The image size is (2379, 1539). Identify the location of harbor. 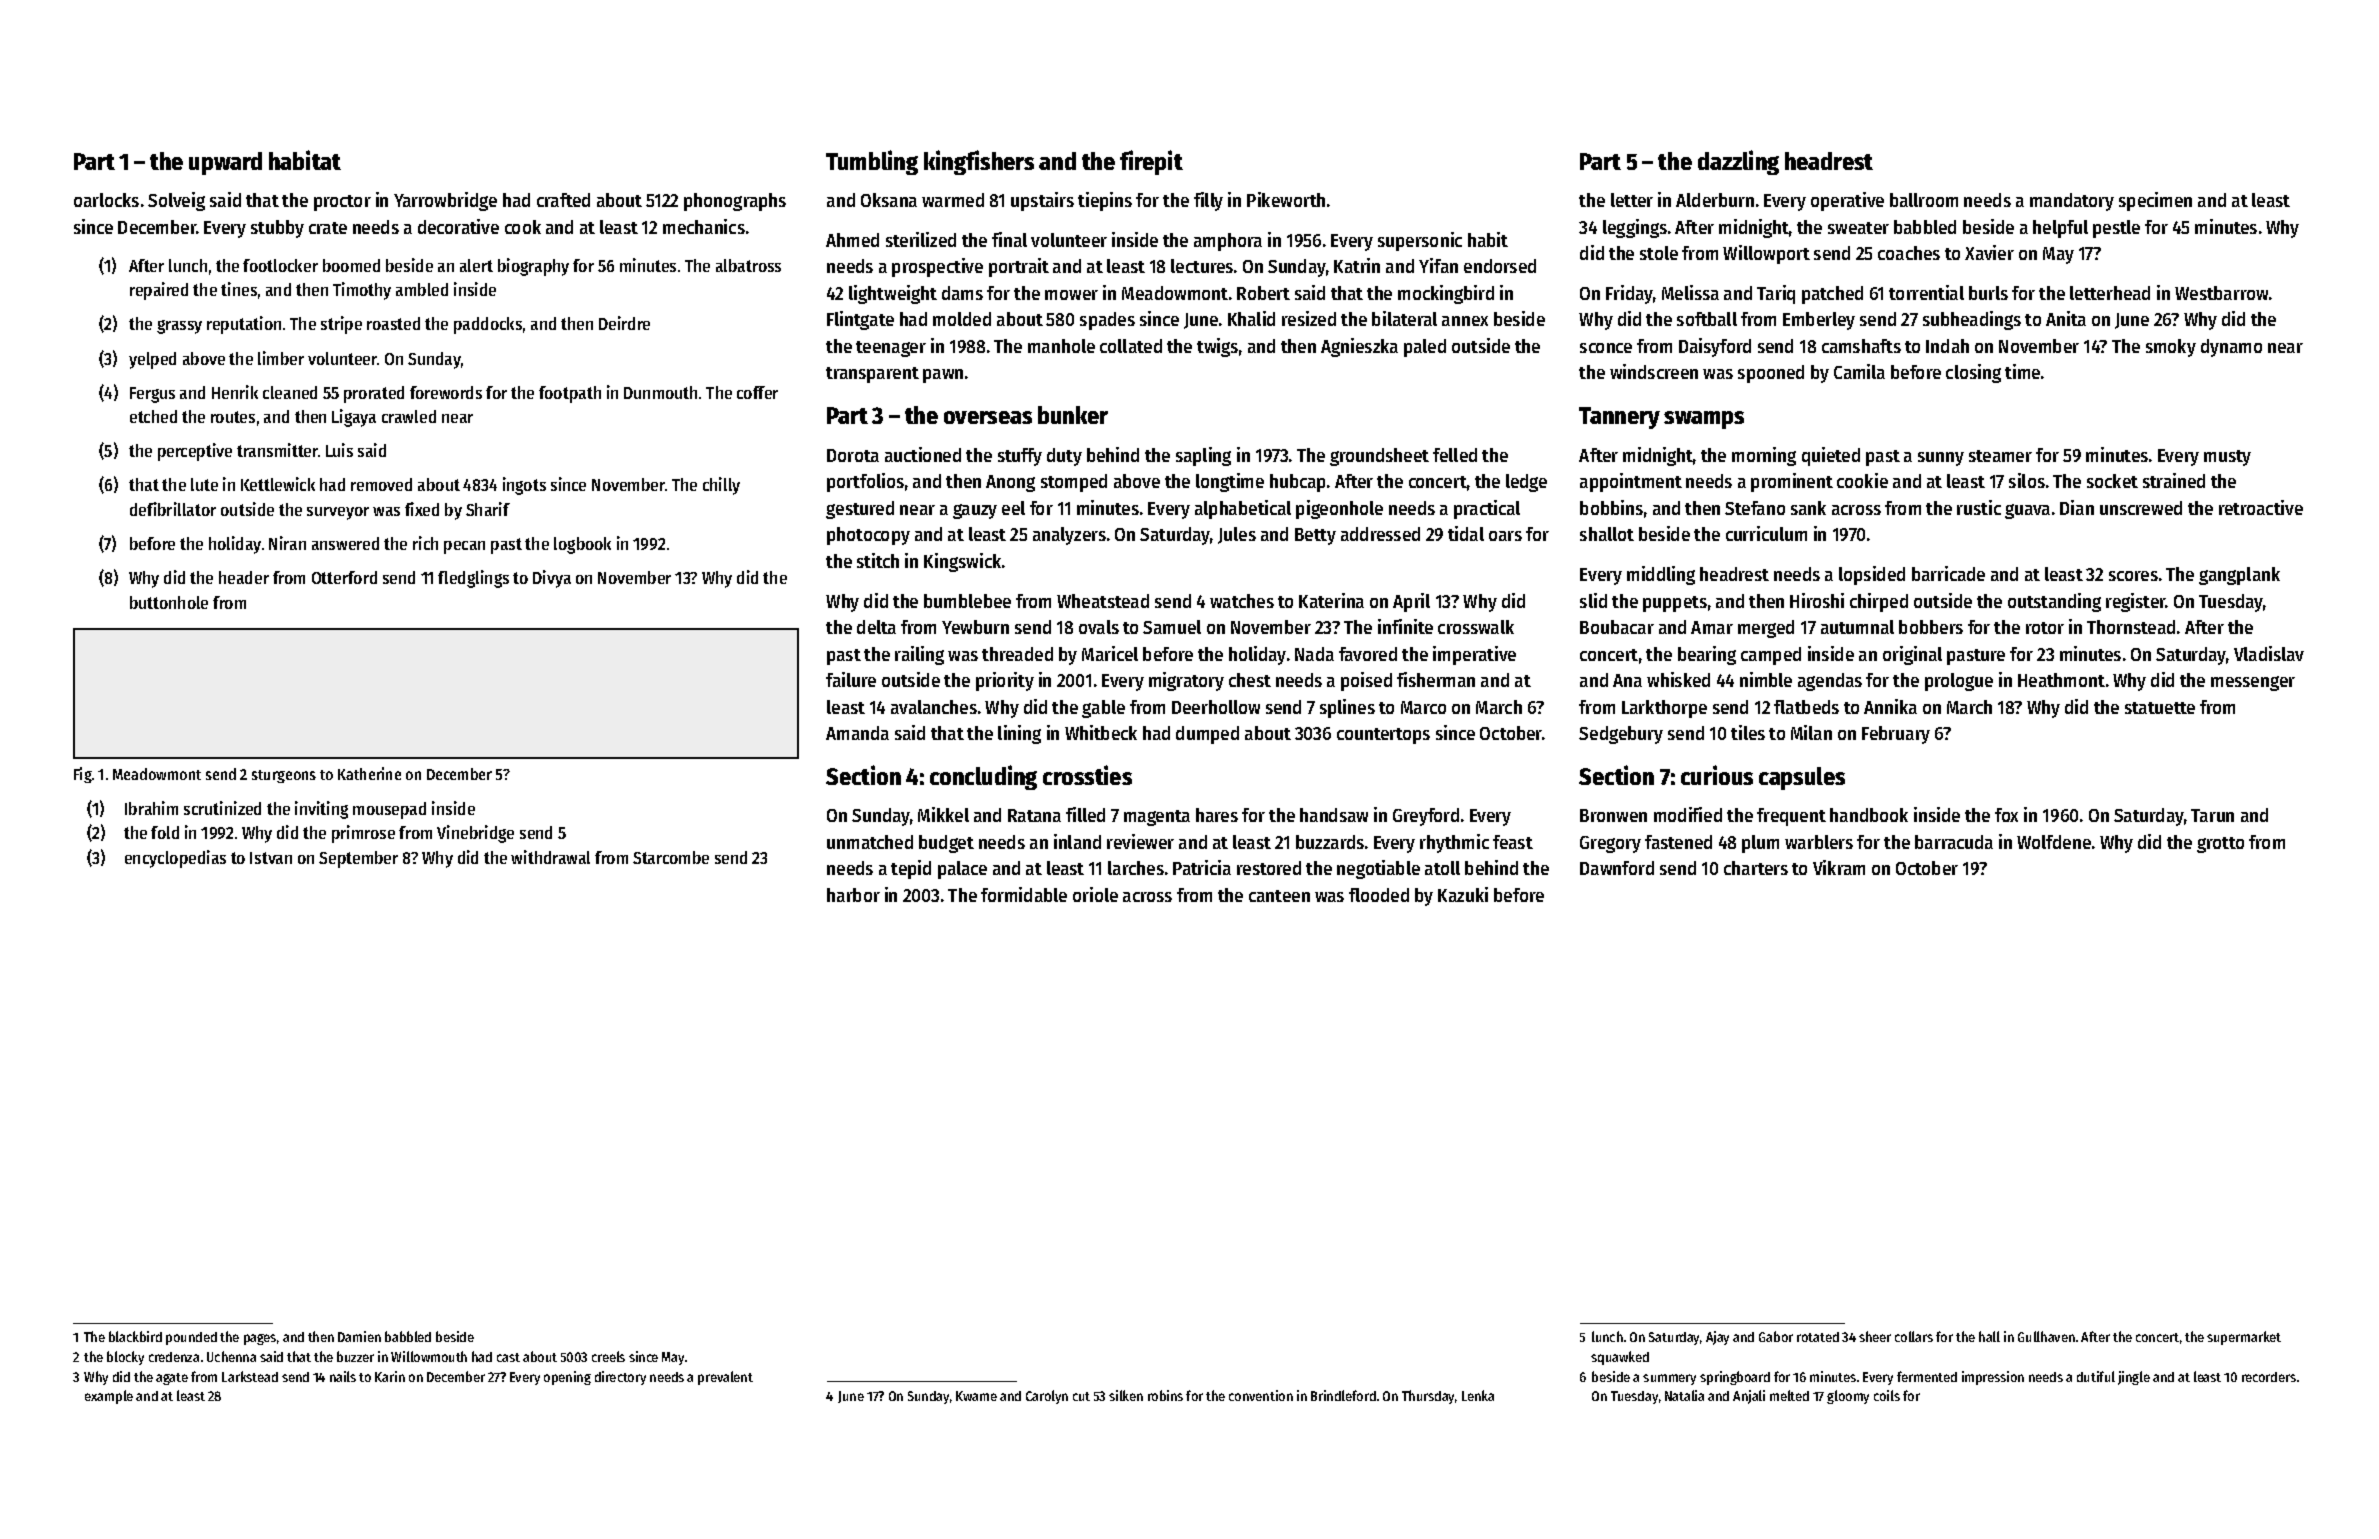
(853, 895).
